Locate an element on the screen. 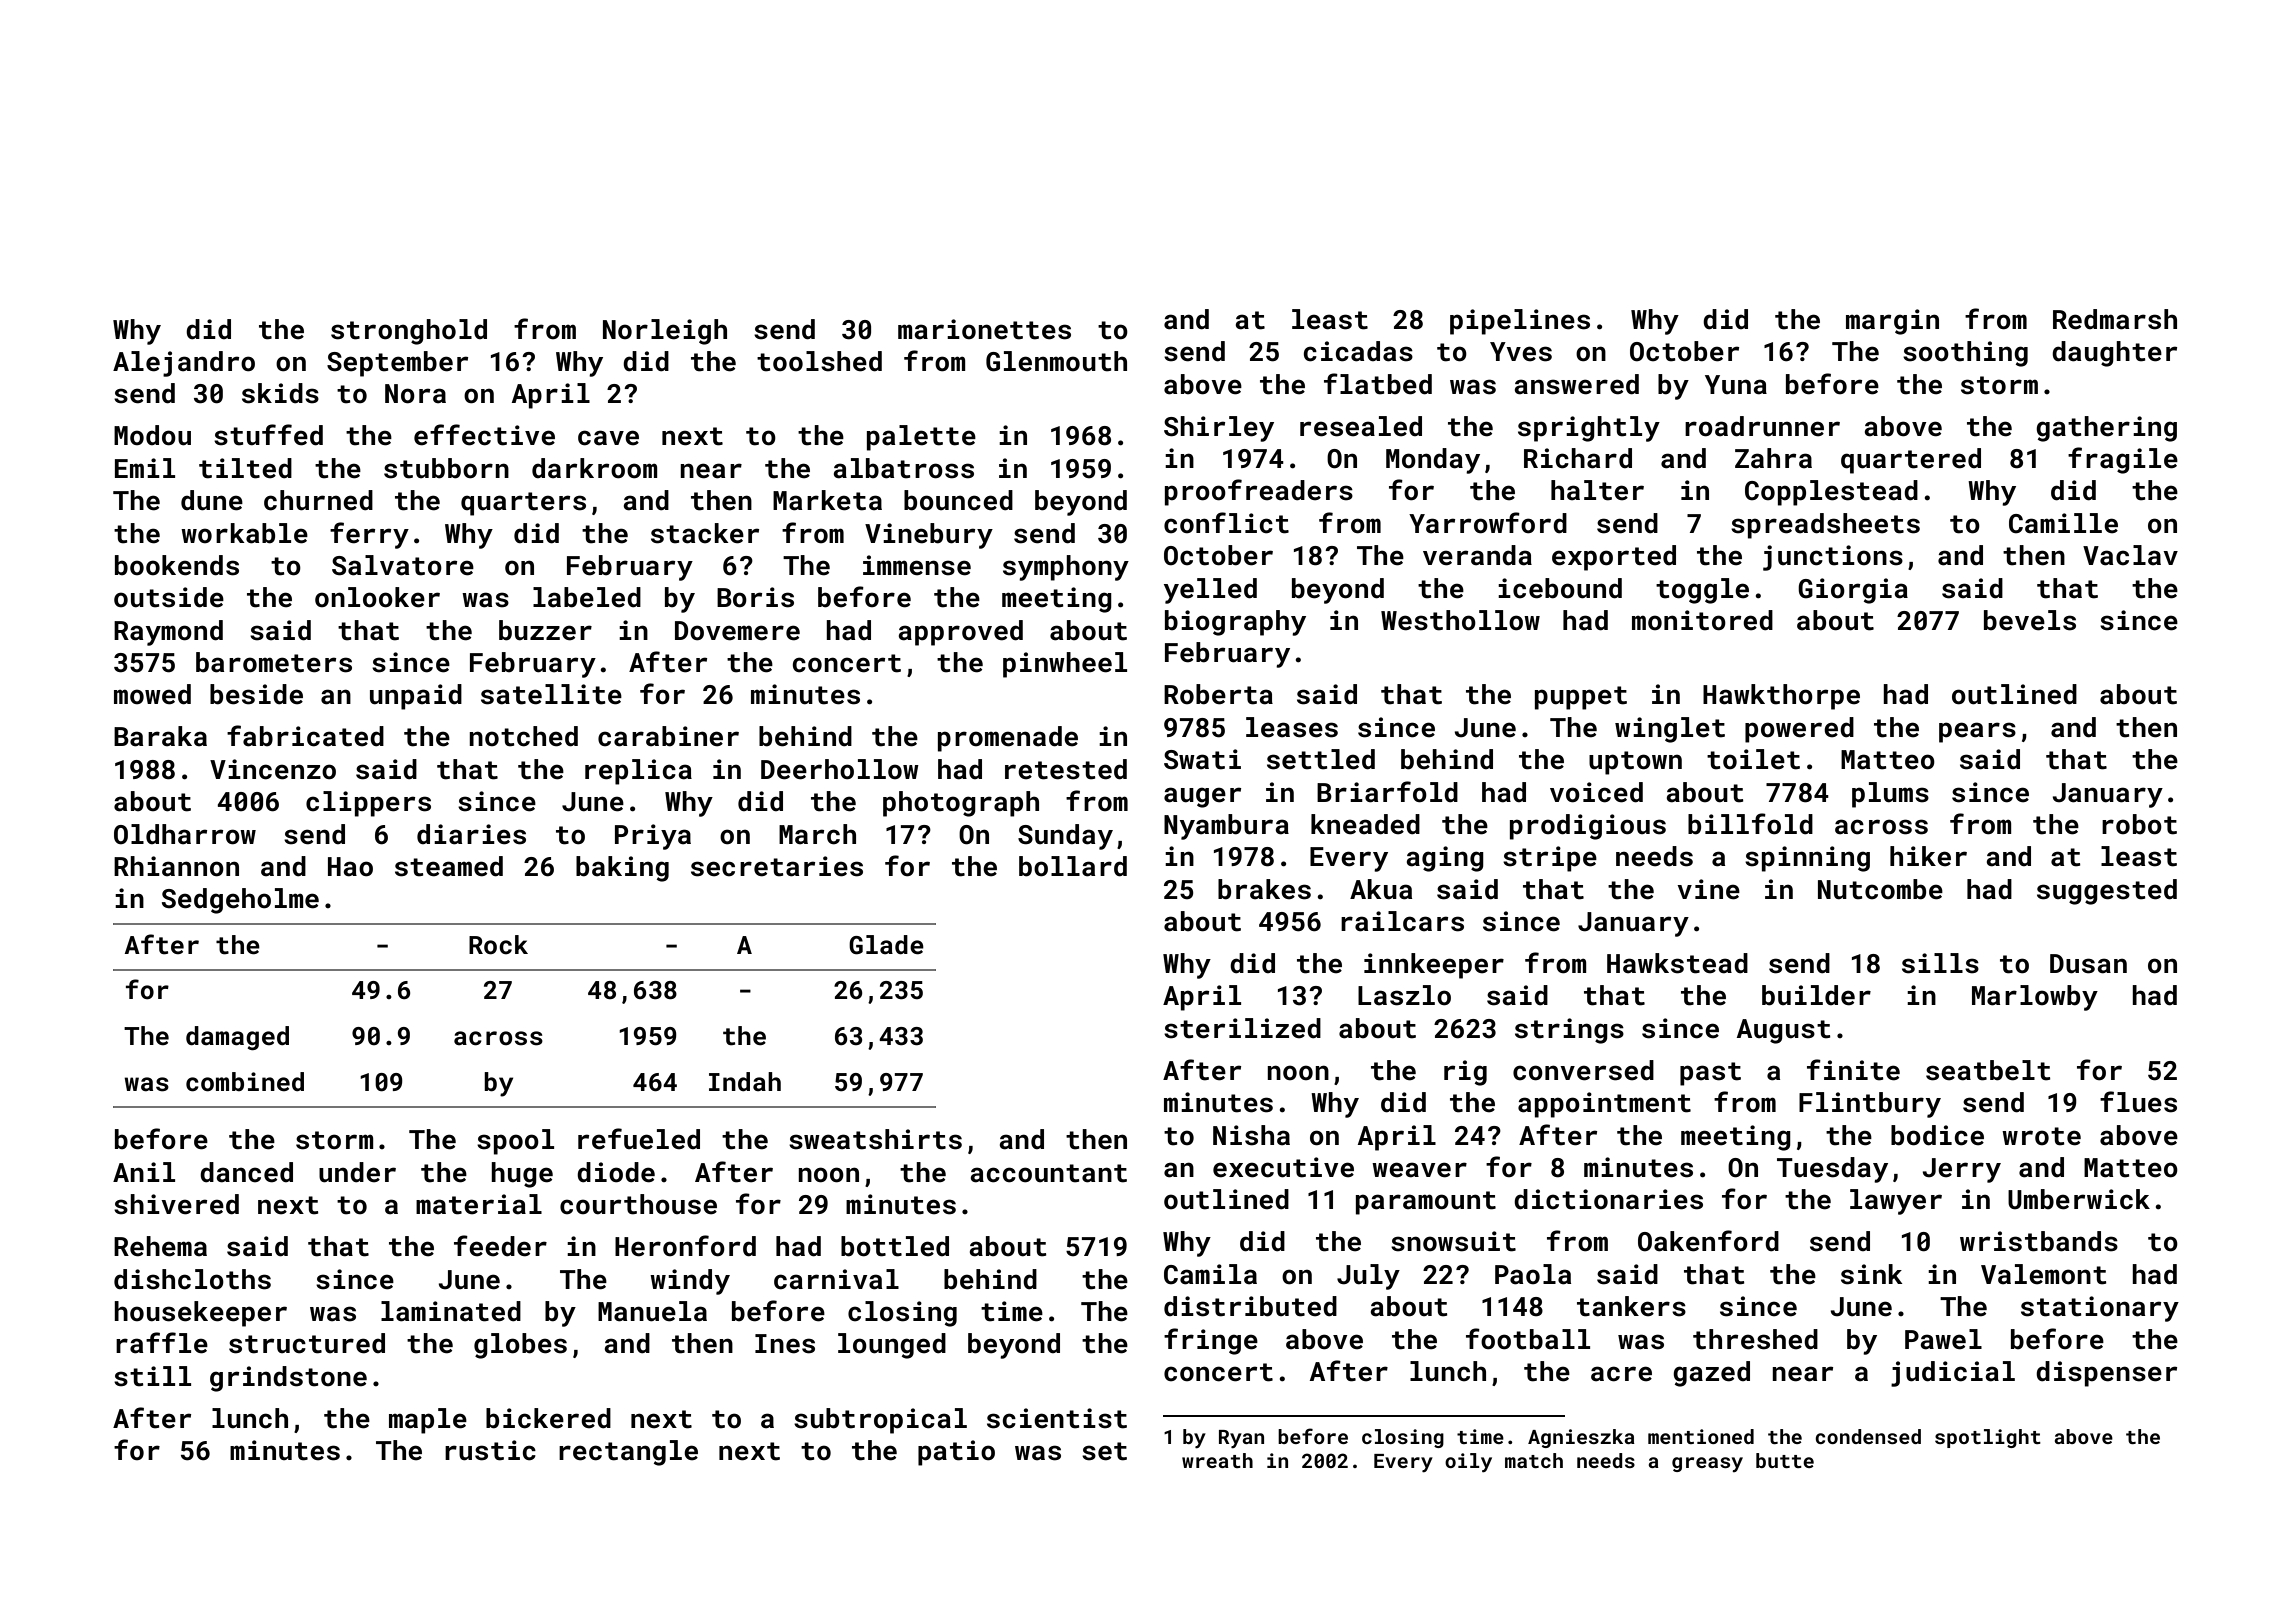 Image resolution: width=2292 pixels, height=1620 pixels. Sedgeholme is located at coordinates (240, 901).
